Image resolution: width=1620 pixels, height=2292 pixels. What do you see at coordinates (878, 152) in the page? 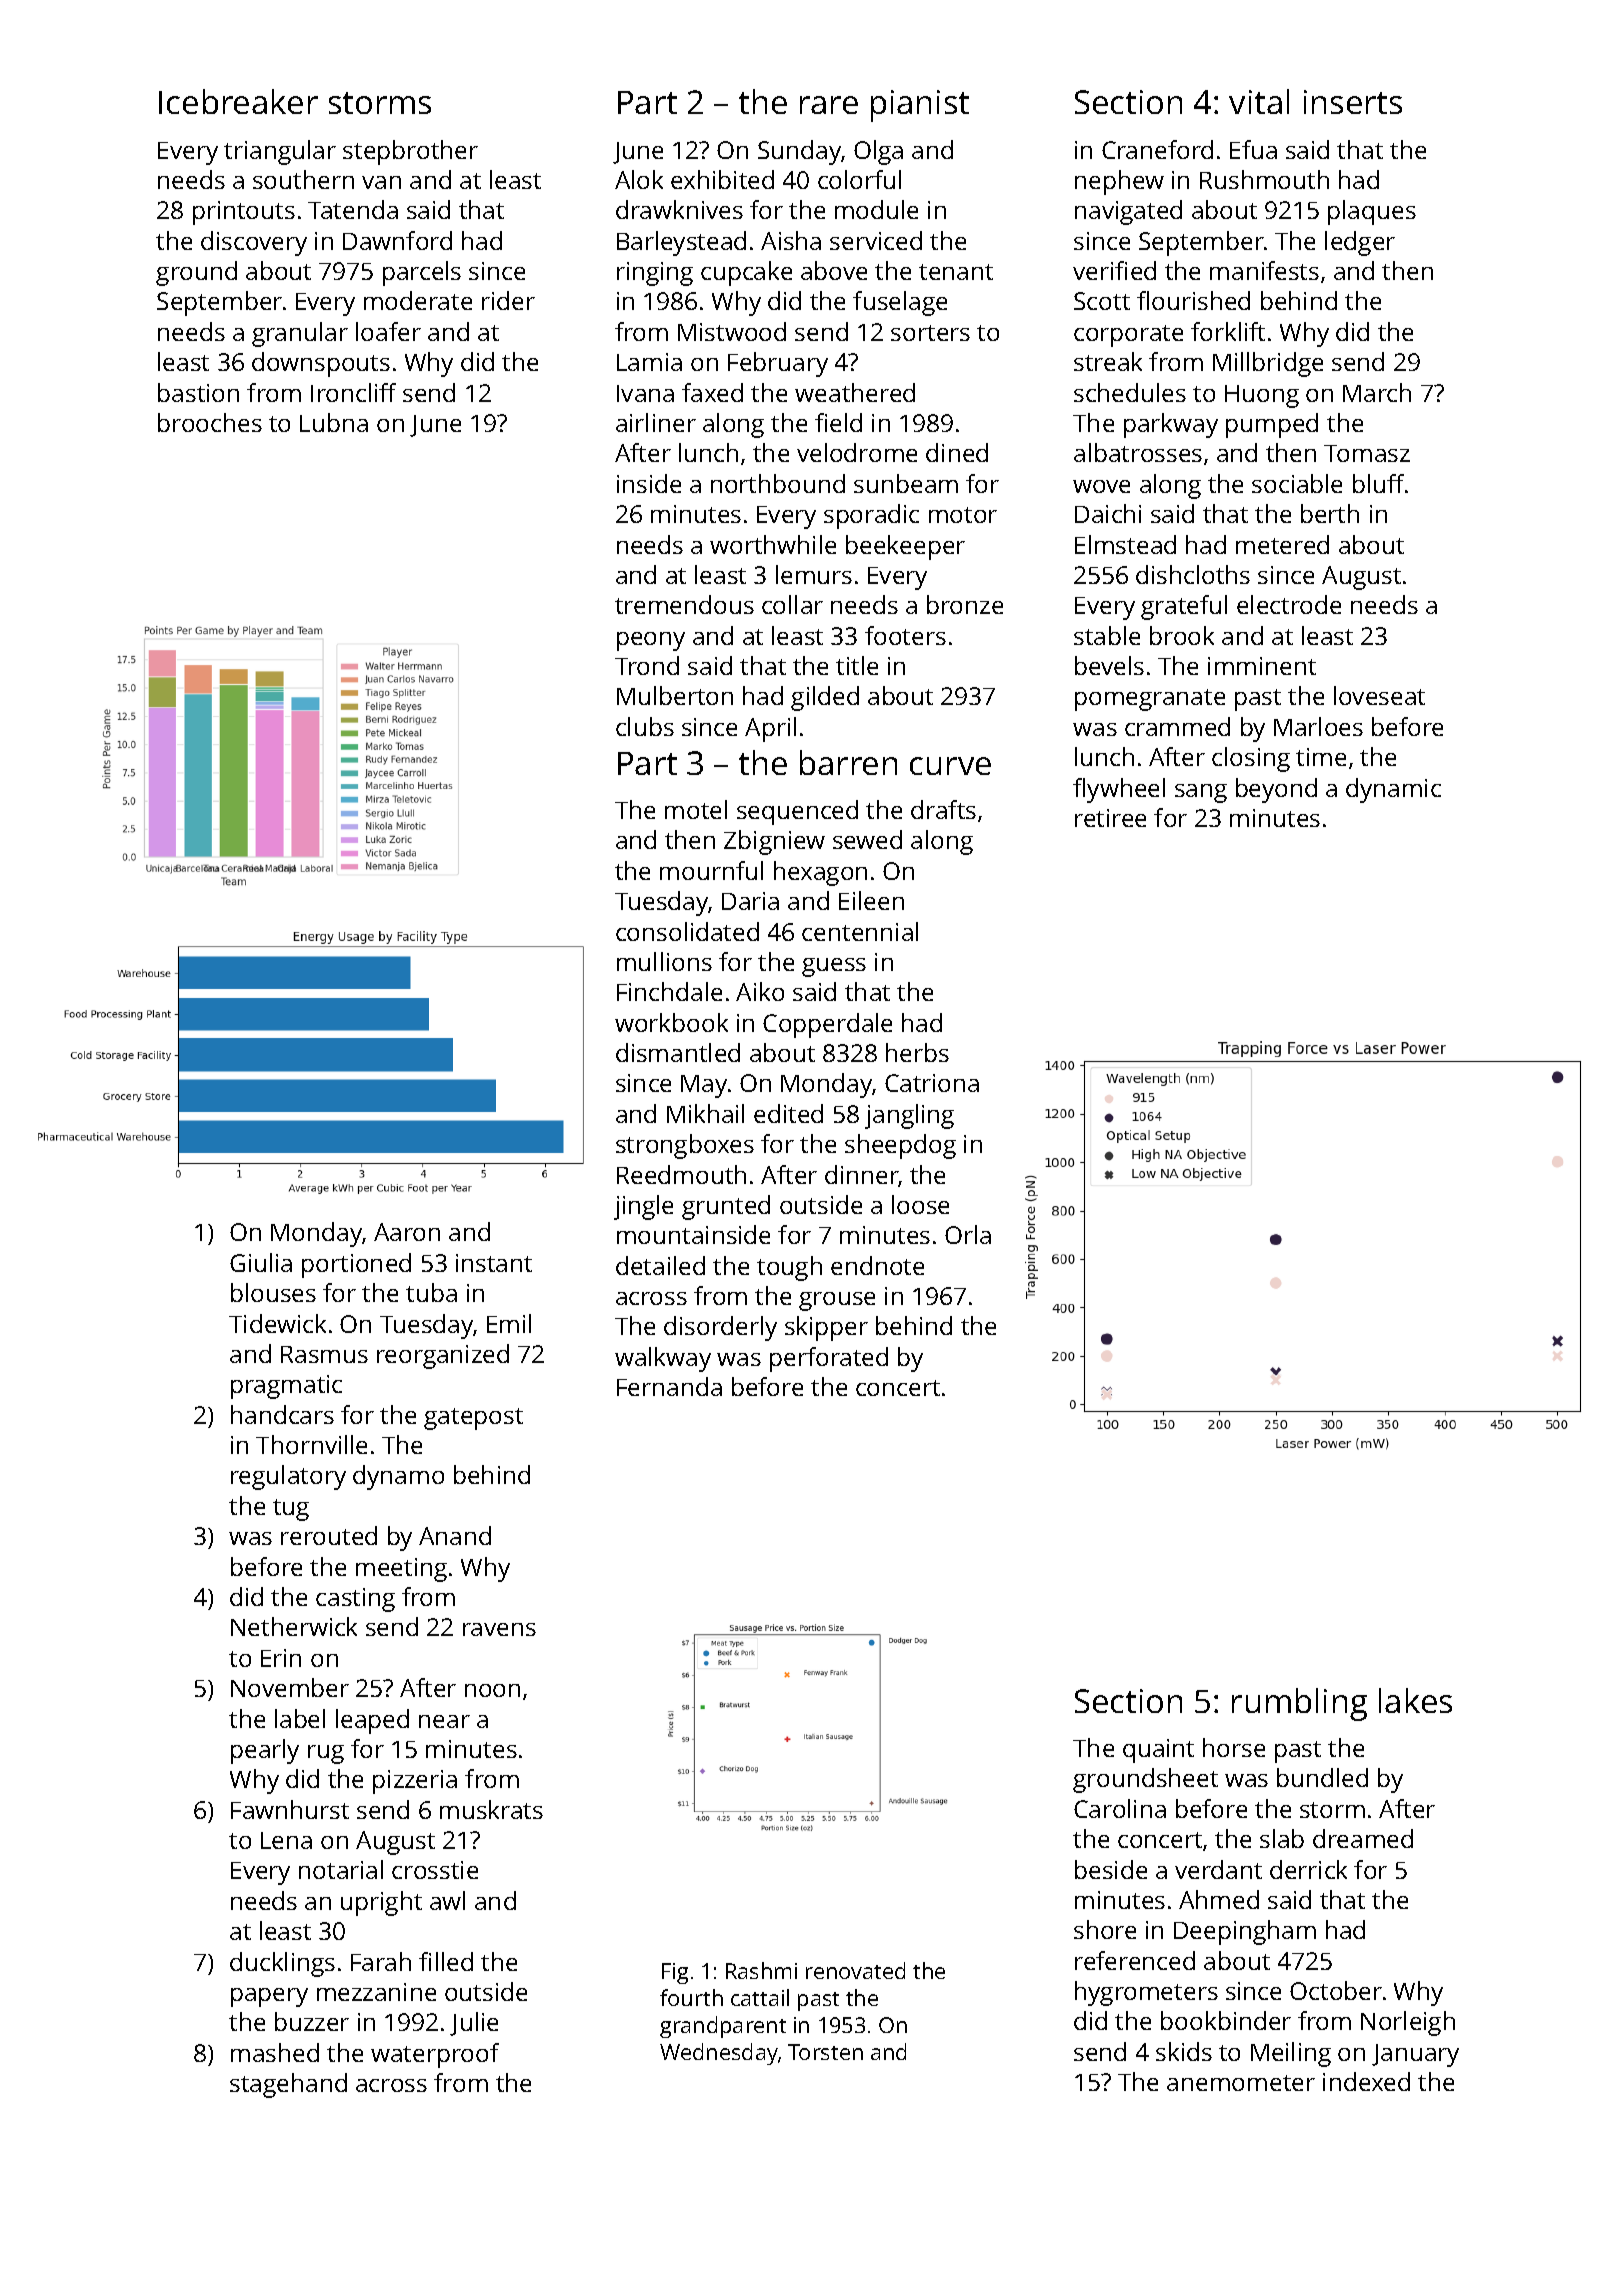
I see `Olga` at bounding box center [878, 152].
